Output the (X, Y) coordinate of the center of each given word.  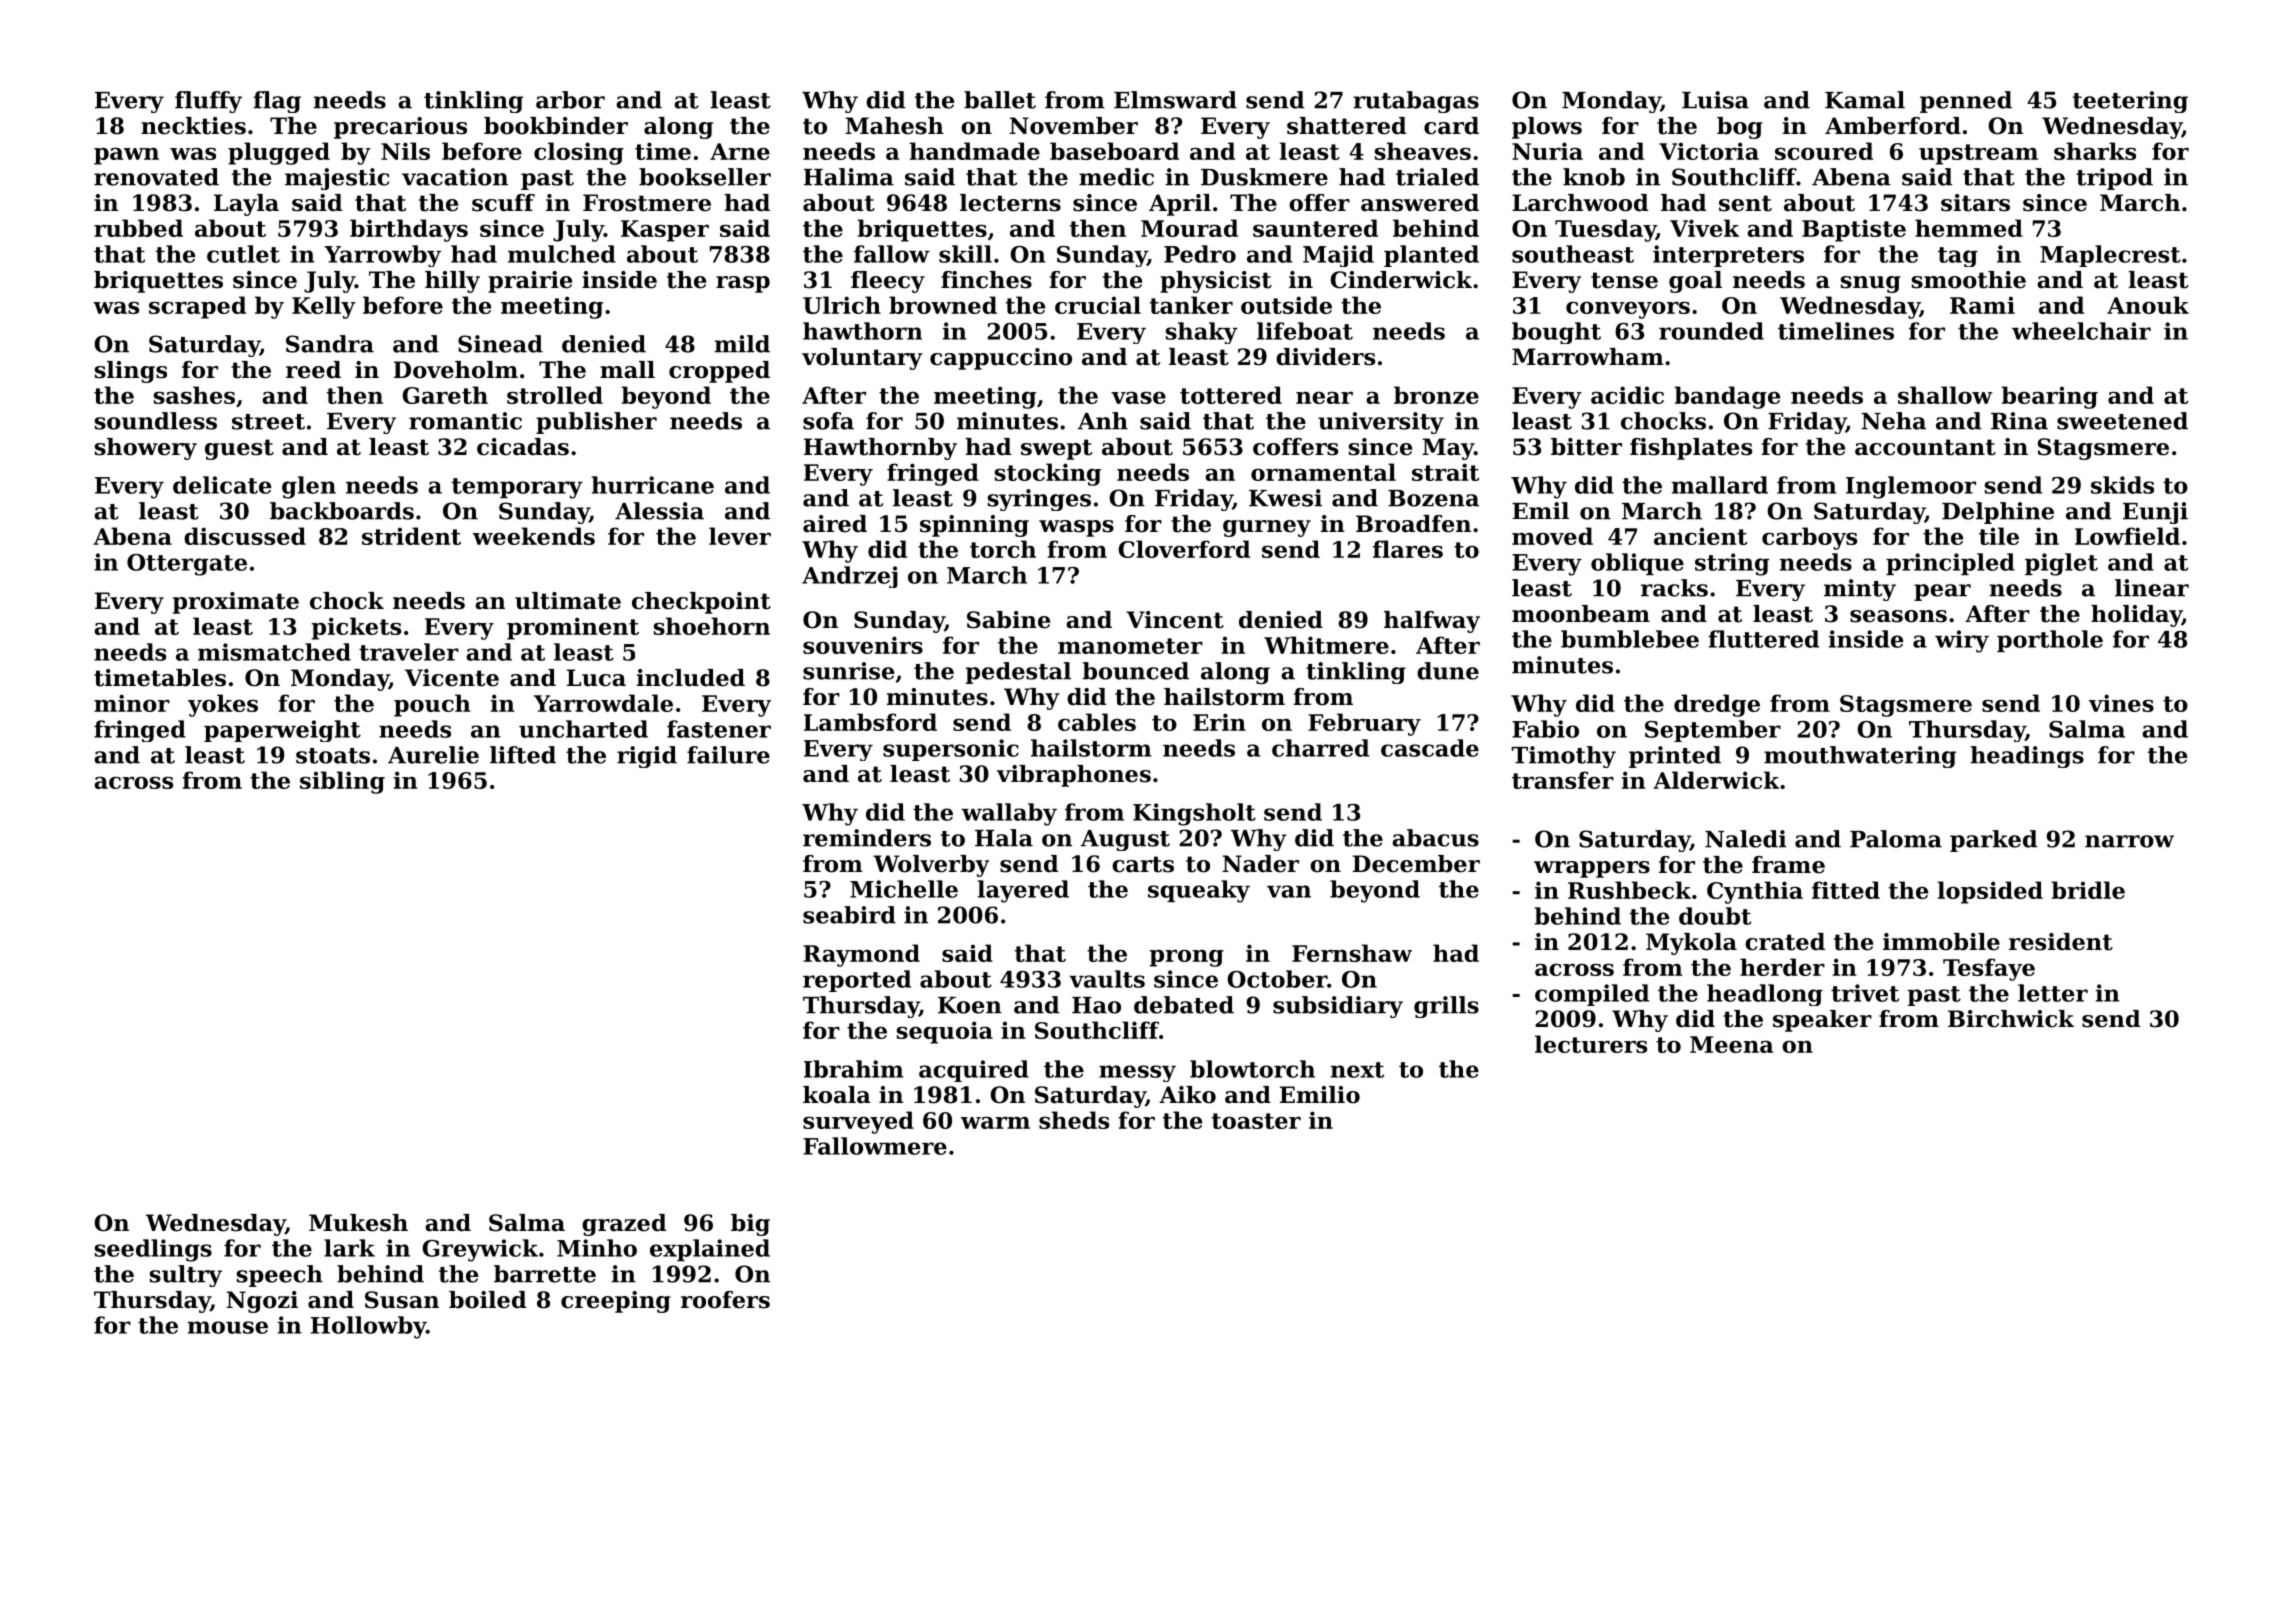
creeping (616, 1302)
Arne (740, 151)
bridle (2088, 890)
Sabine (1008, 620)
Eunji (2155, 513)
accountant (1925, 447)
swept (1056, 449)
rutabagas (1416, 102)
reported (857, 981)
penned (1966, 102)
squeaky (1199, 891)
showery (145, 449)
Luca (596, 678)
